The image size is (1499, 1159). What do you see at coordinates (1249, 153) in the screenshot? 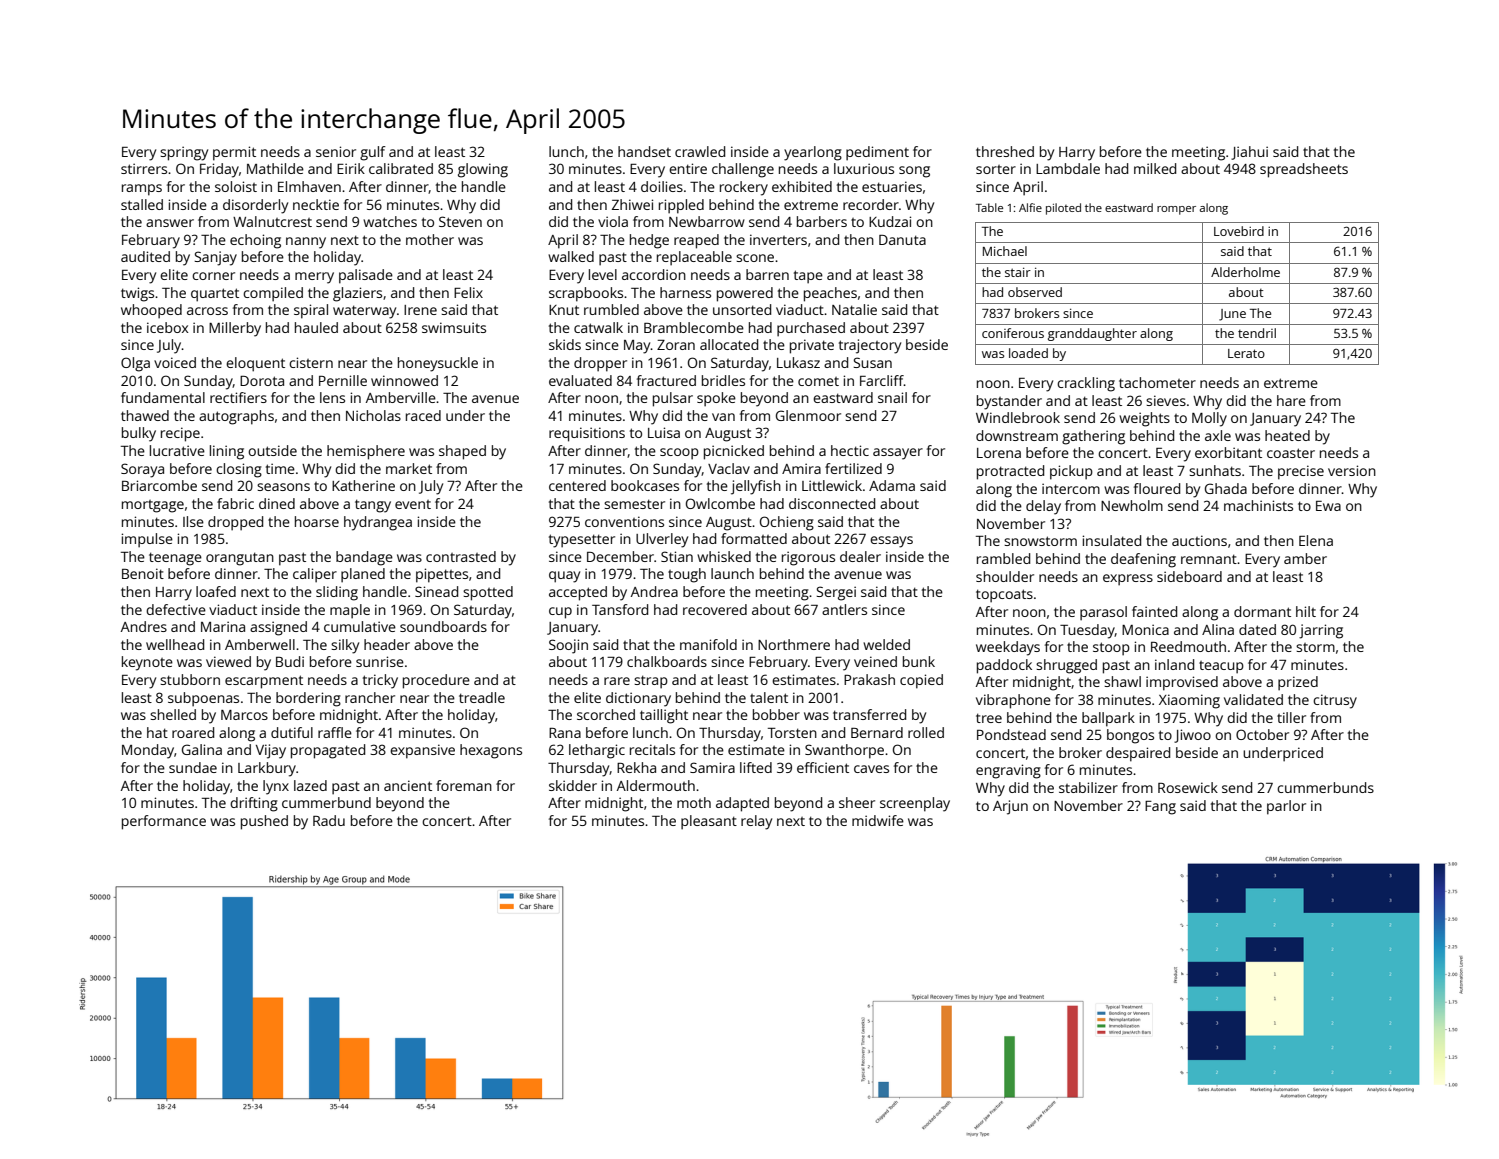
I see `Jiahui` at bounding box center [1249, 153].
